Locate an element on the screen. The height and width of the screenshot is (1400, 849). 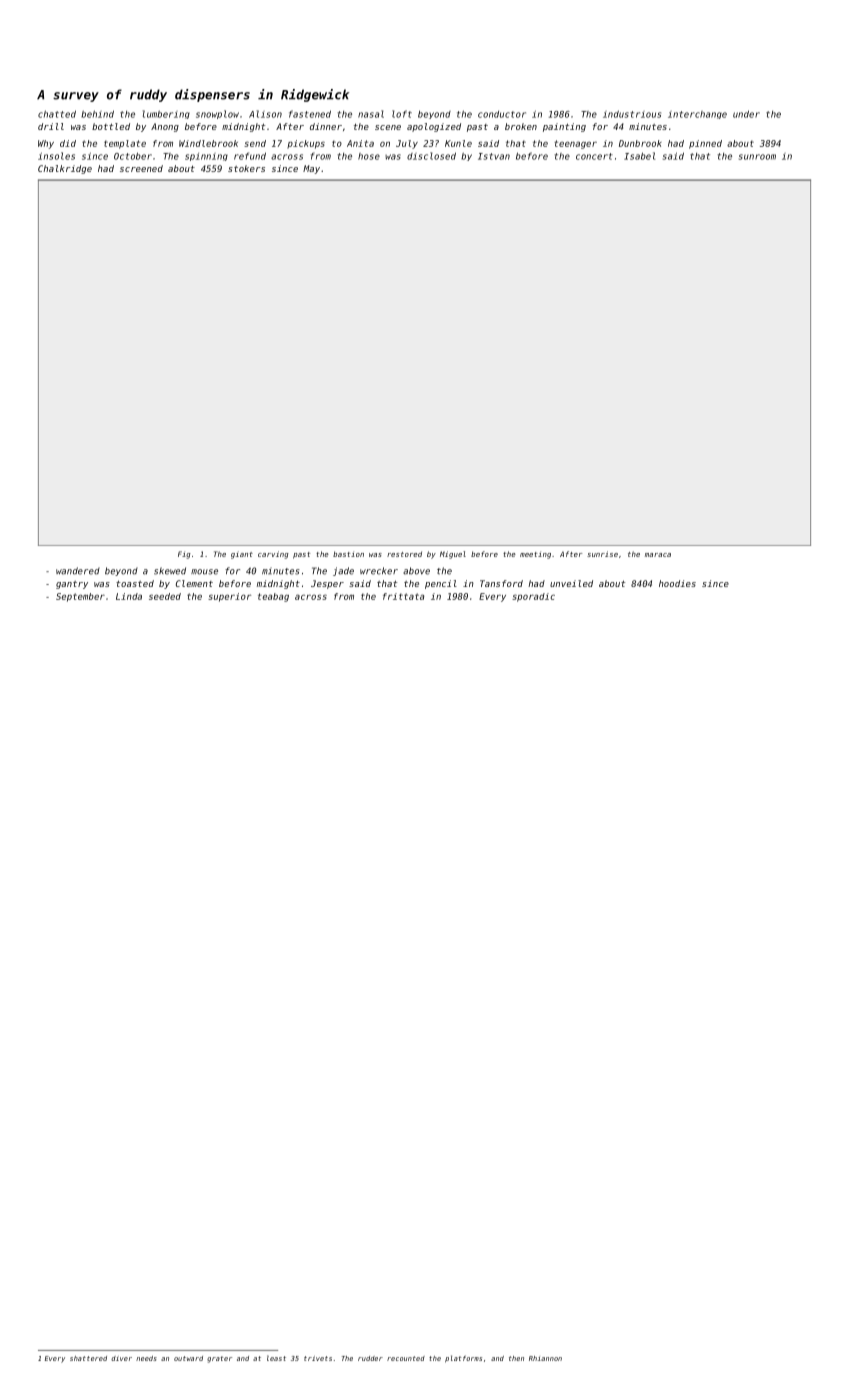
Rhiannon is located at coordinates (545, 1358).
